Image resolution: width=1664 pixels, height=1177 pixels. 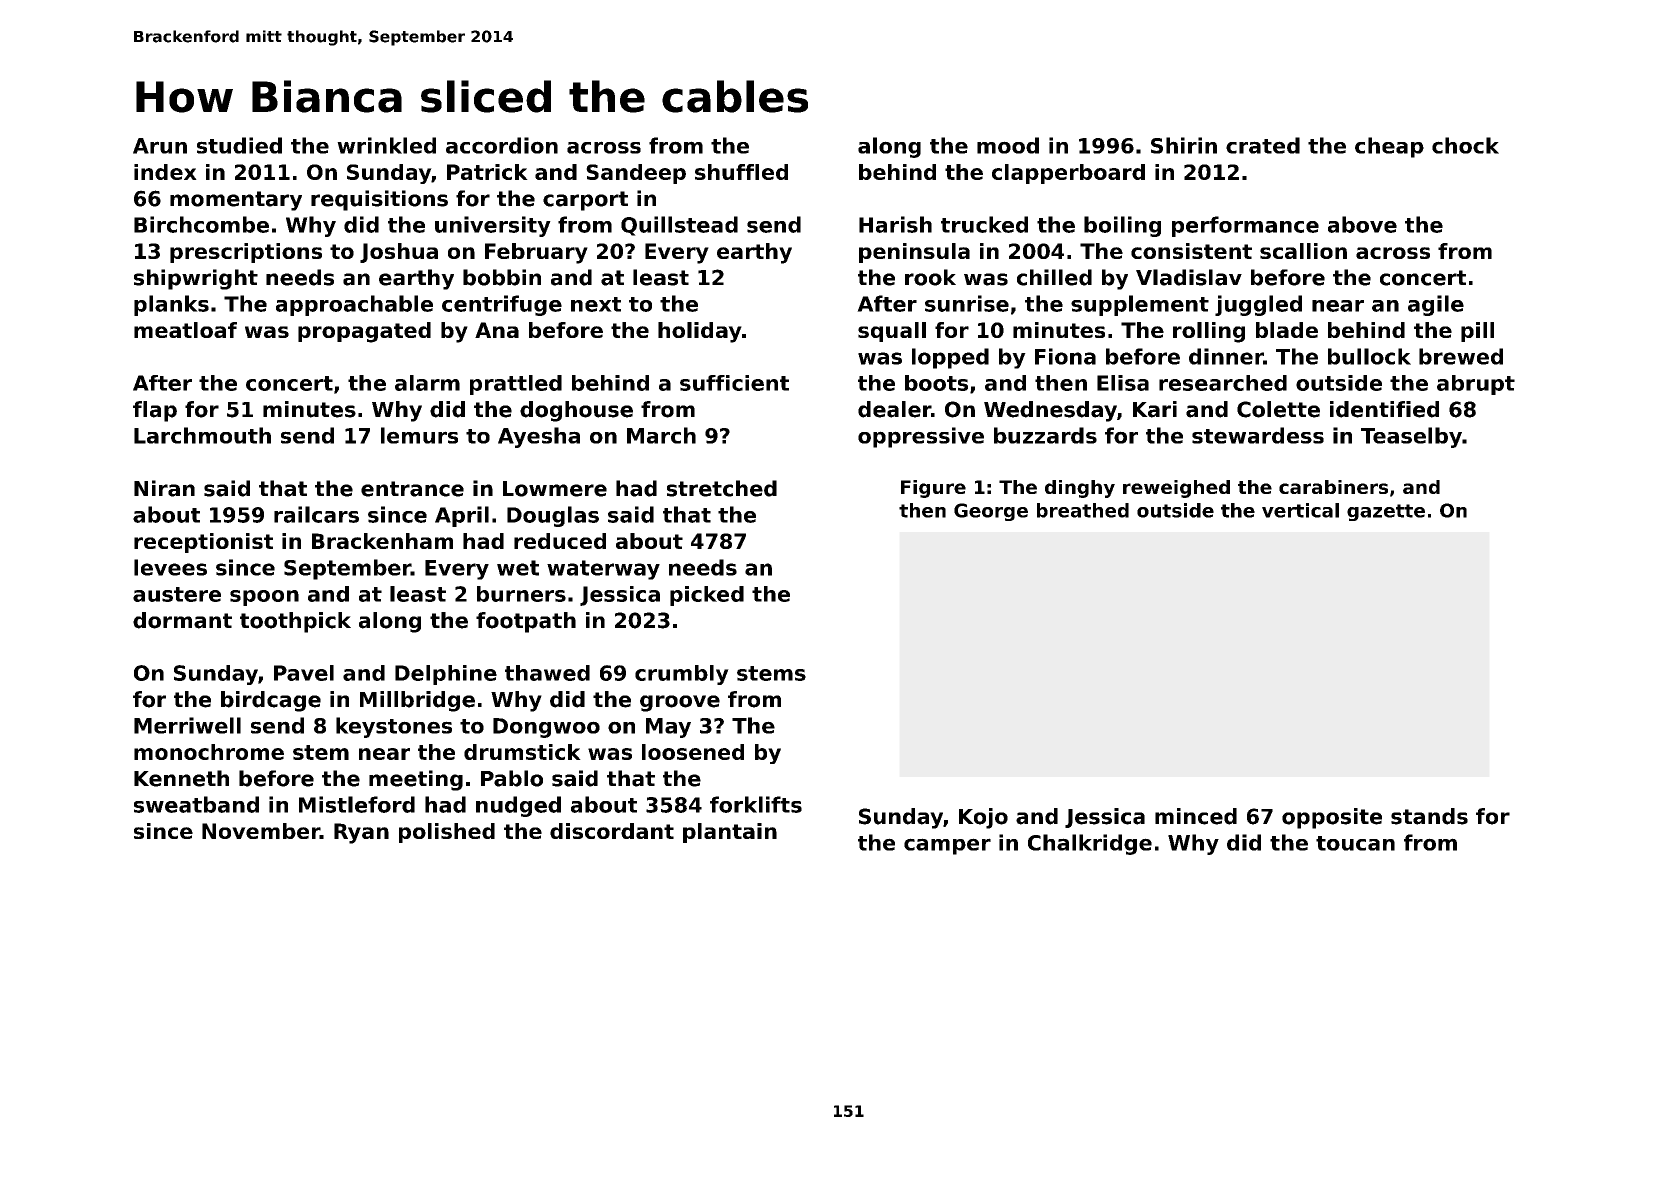 What do you see at coordinates (682, 675) in the screenshot?
I see `crumbly` at bounding box center [682, 675].
